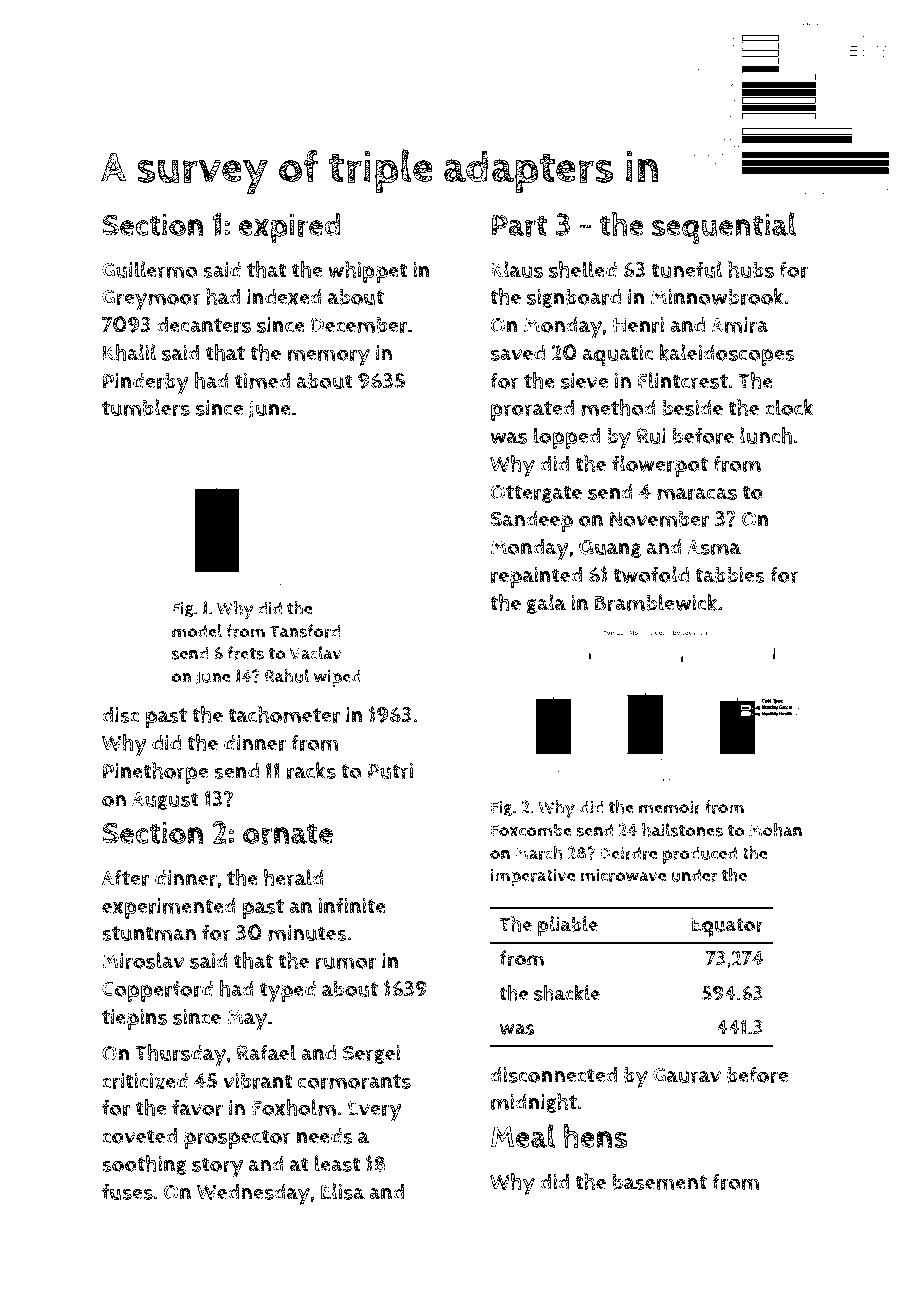  What do you see at coordinates (567, 993) in the screenshot?
I see `shackle` at bounding box center [567, 993].
